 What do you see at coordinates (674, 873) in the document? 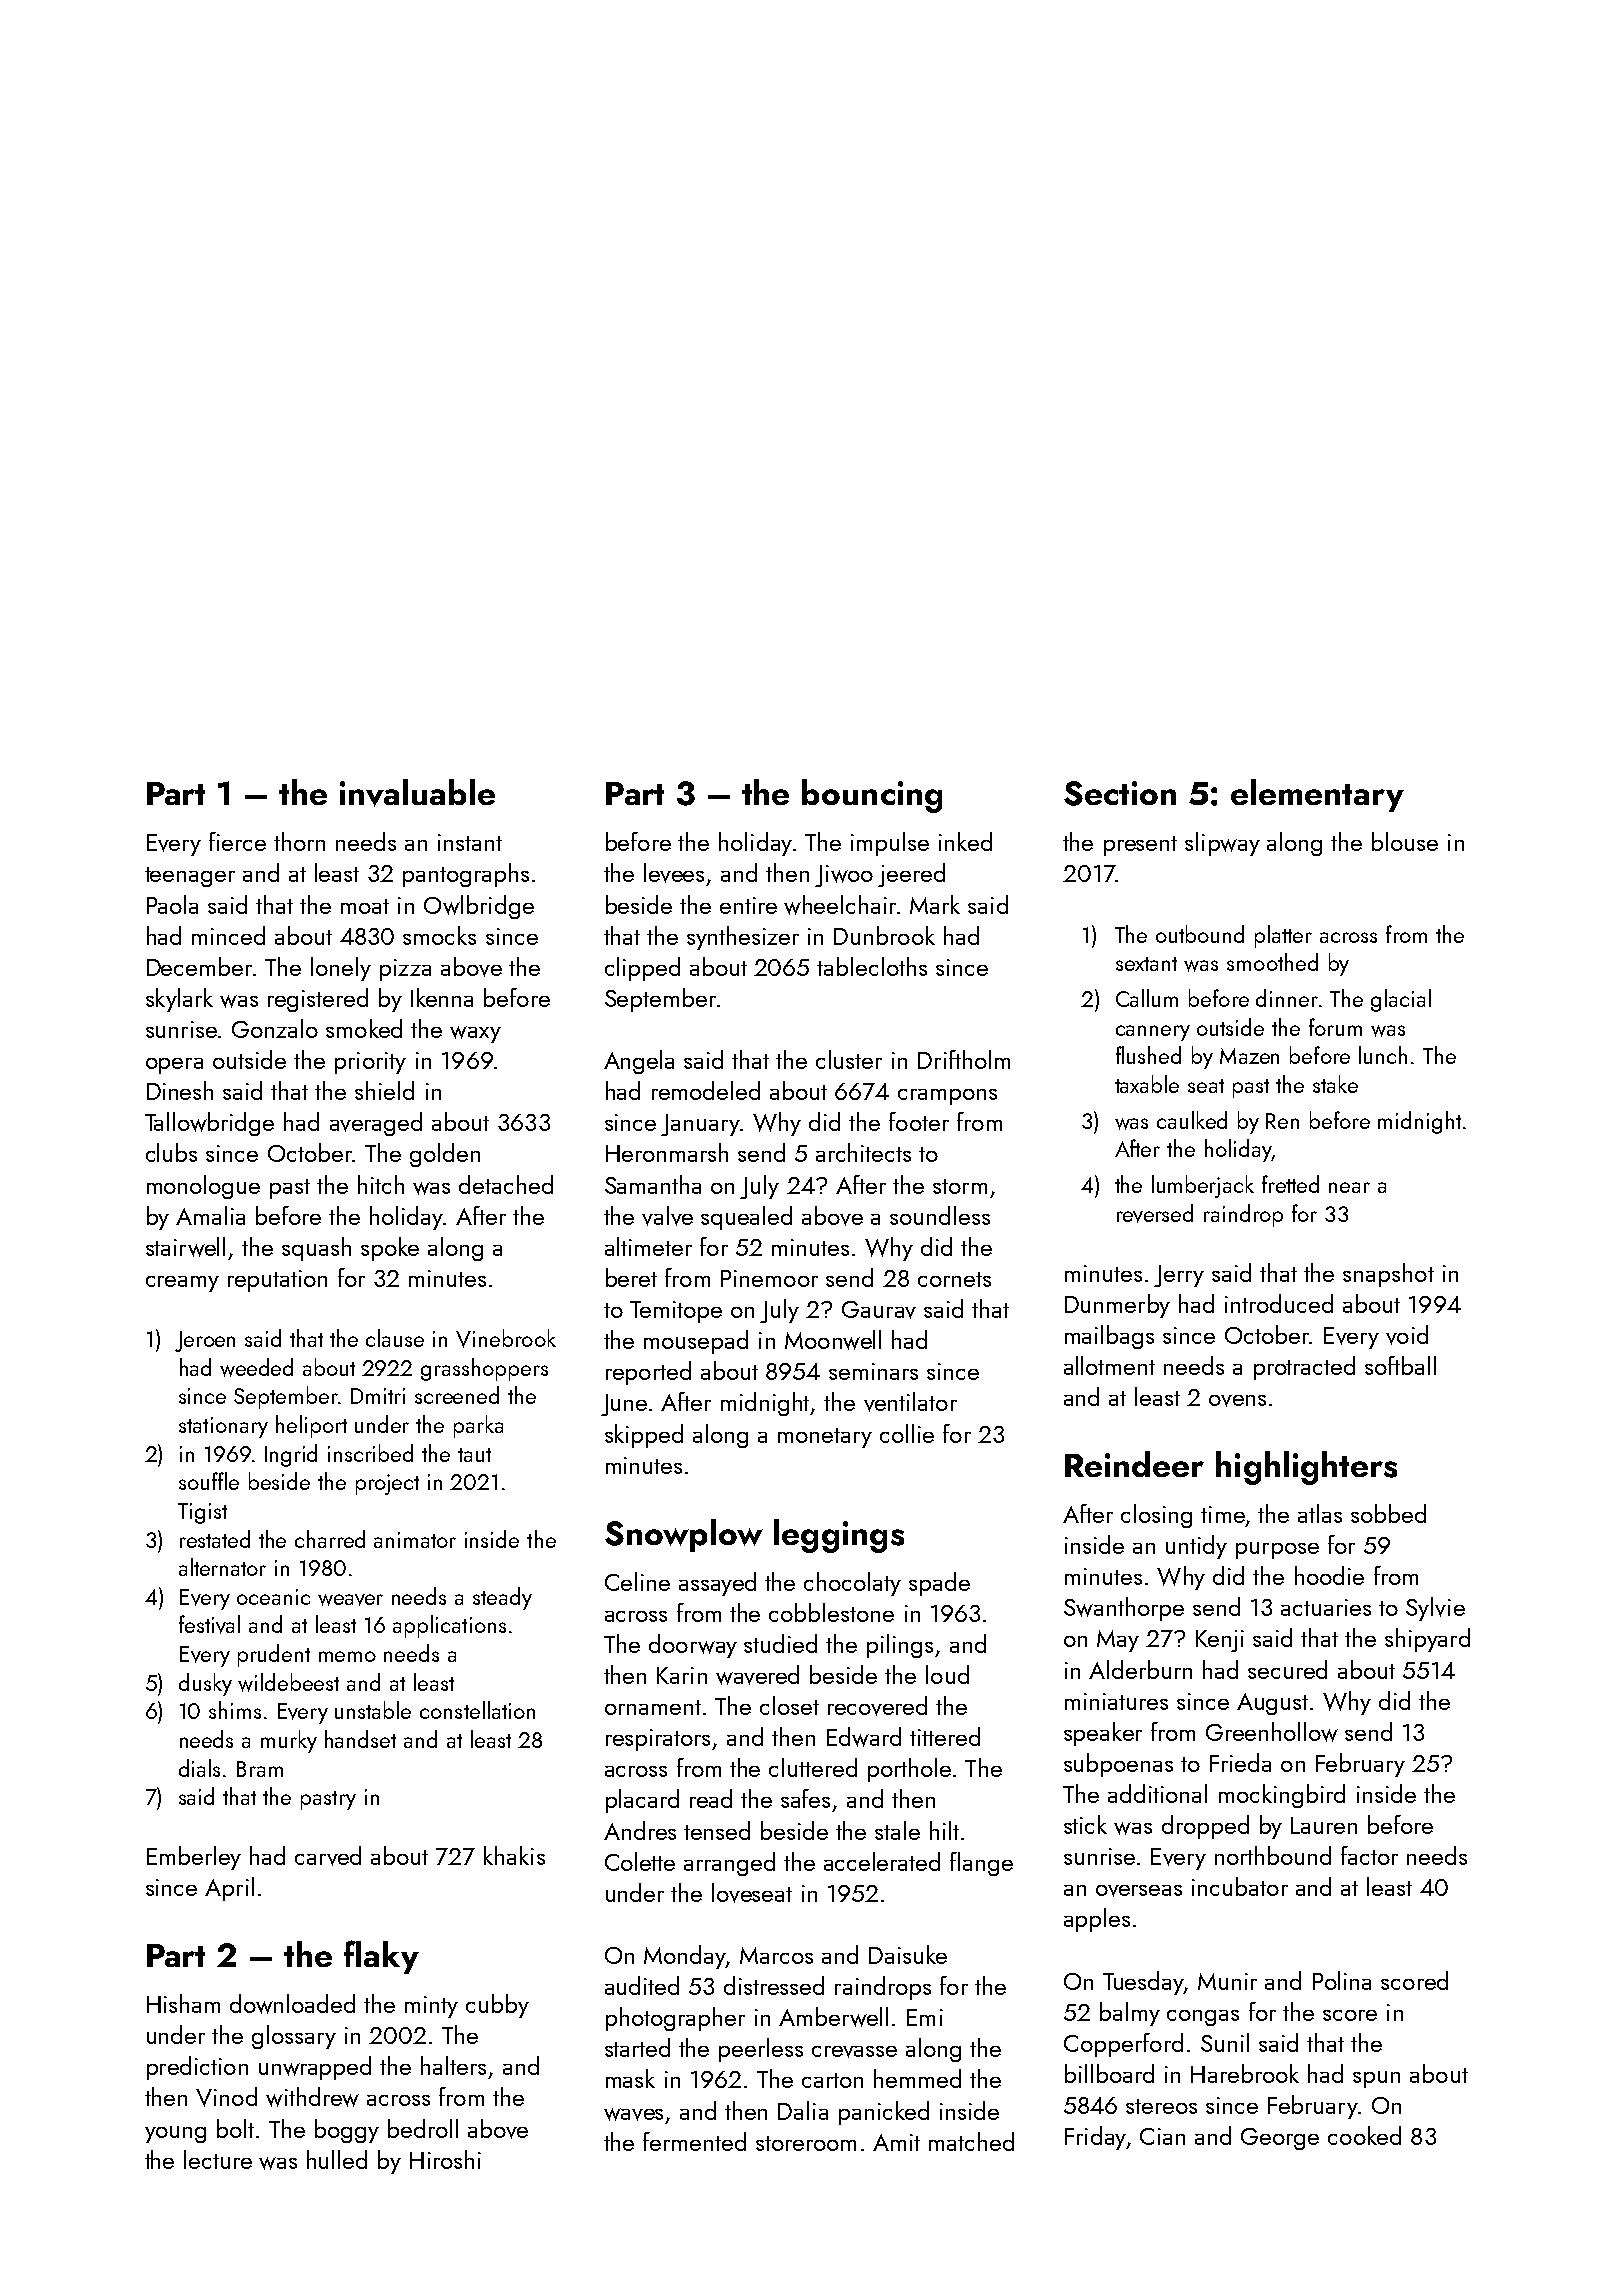
I see `levees` at bounding box center [674, 873].
